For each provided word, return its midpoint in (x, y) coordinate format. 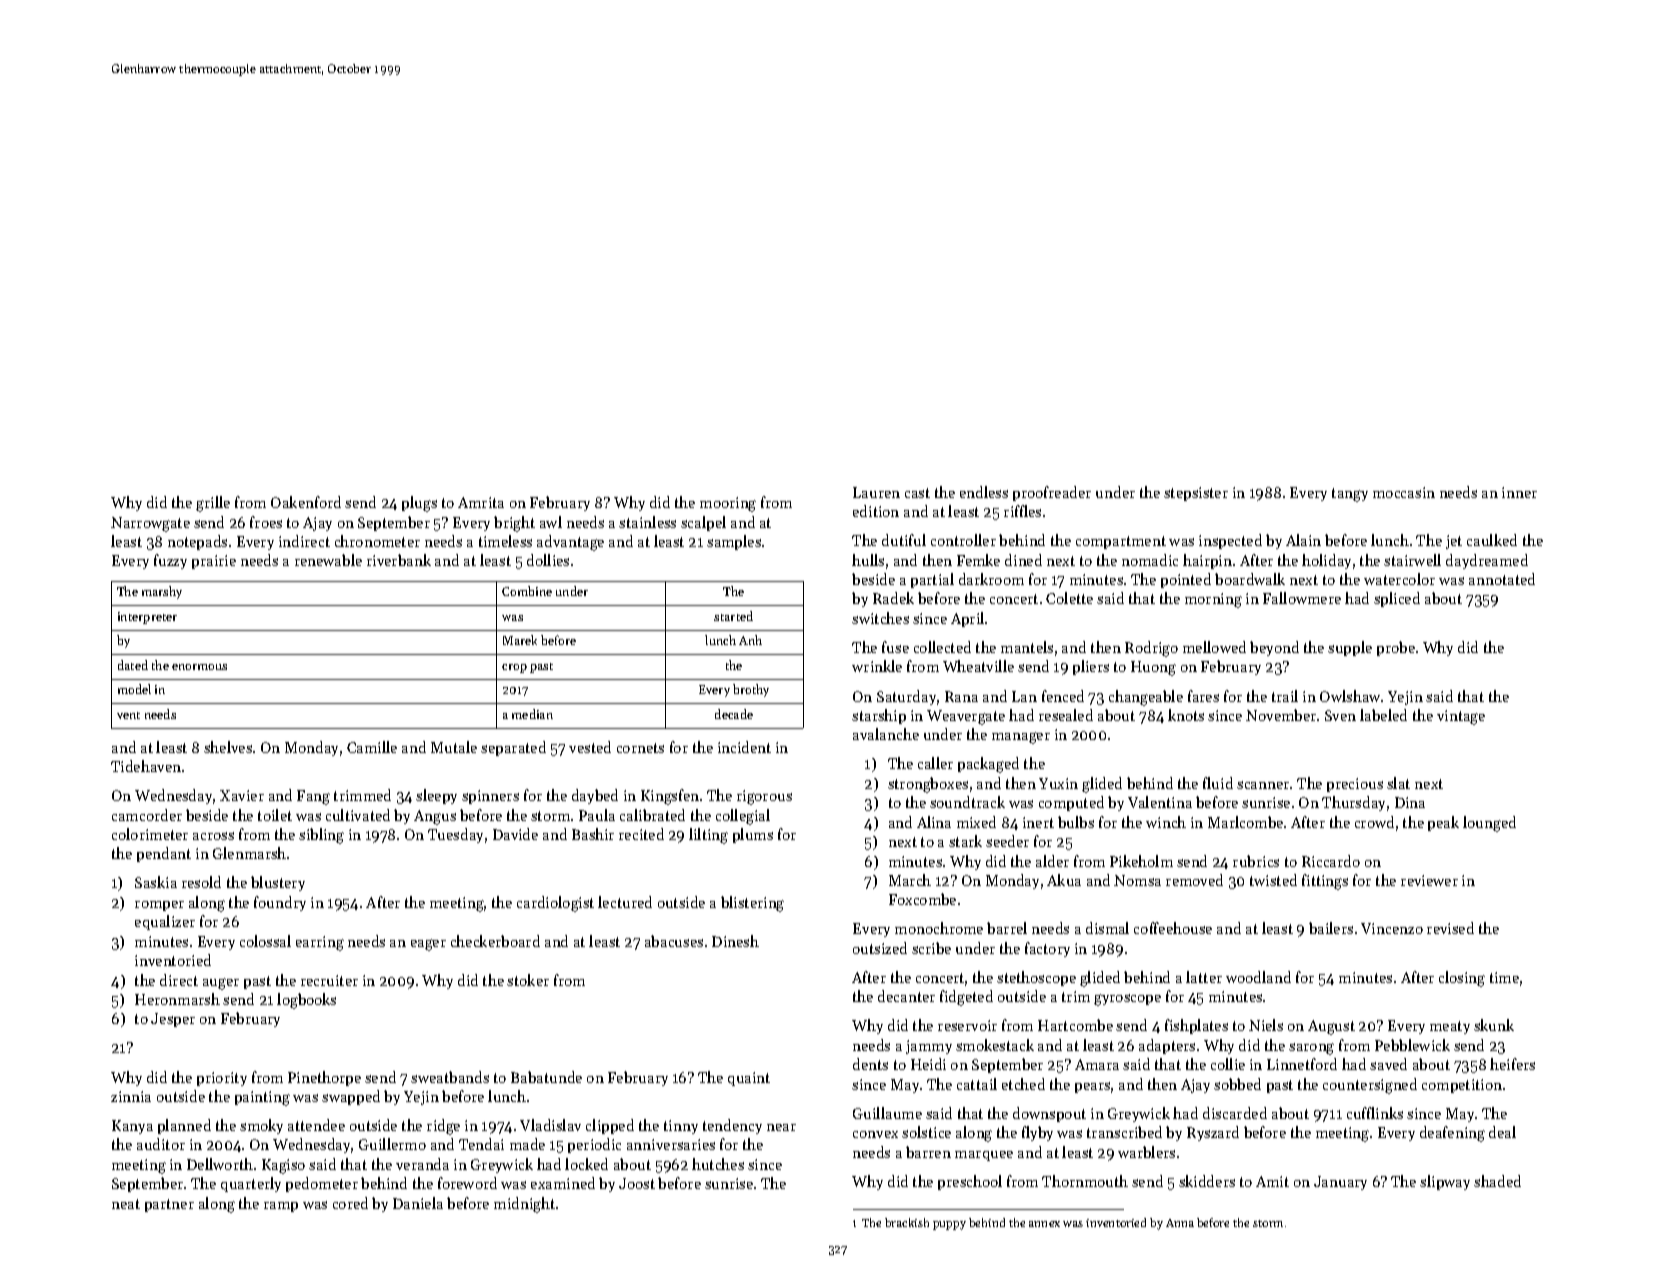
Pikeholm (1141, 861)
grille (213, 504)
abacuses (674, 941)
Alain (1303, 540)
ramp (281, 1207)
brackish (907, 1222)
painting (262, 1098)
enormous (199, 667)
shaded (1497, 1181)
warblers (1146, 1152)
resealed (1066, 715)
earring (320, 943)
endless (984, 492)
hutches (718, 1164)
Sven (1340, 715)
